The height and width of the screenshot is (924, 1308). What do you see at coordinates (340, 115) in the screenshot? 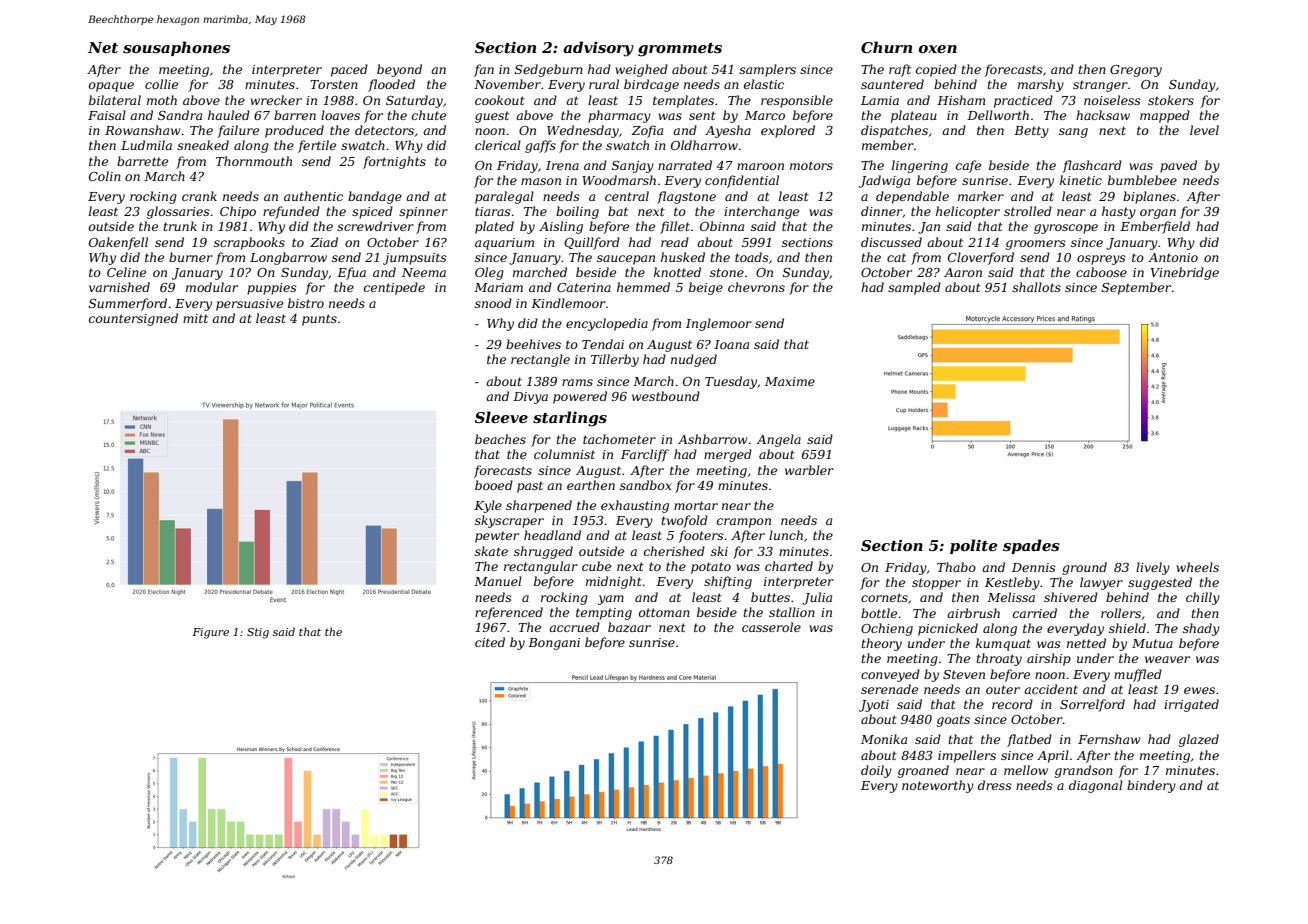
I see `loaves` at bounding box center [340, 115].
